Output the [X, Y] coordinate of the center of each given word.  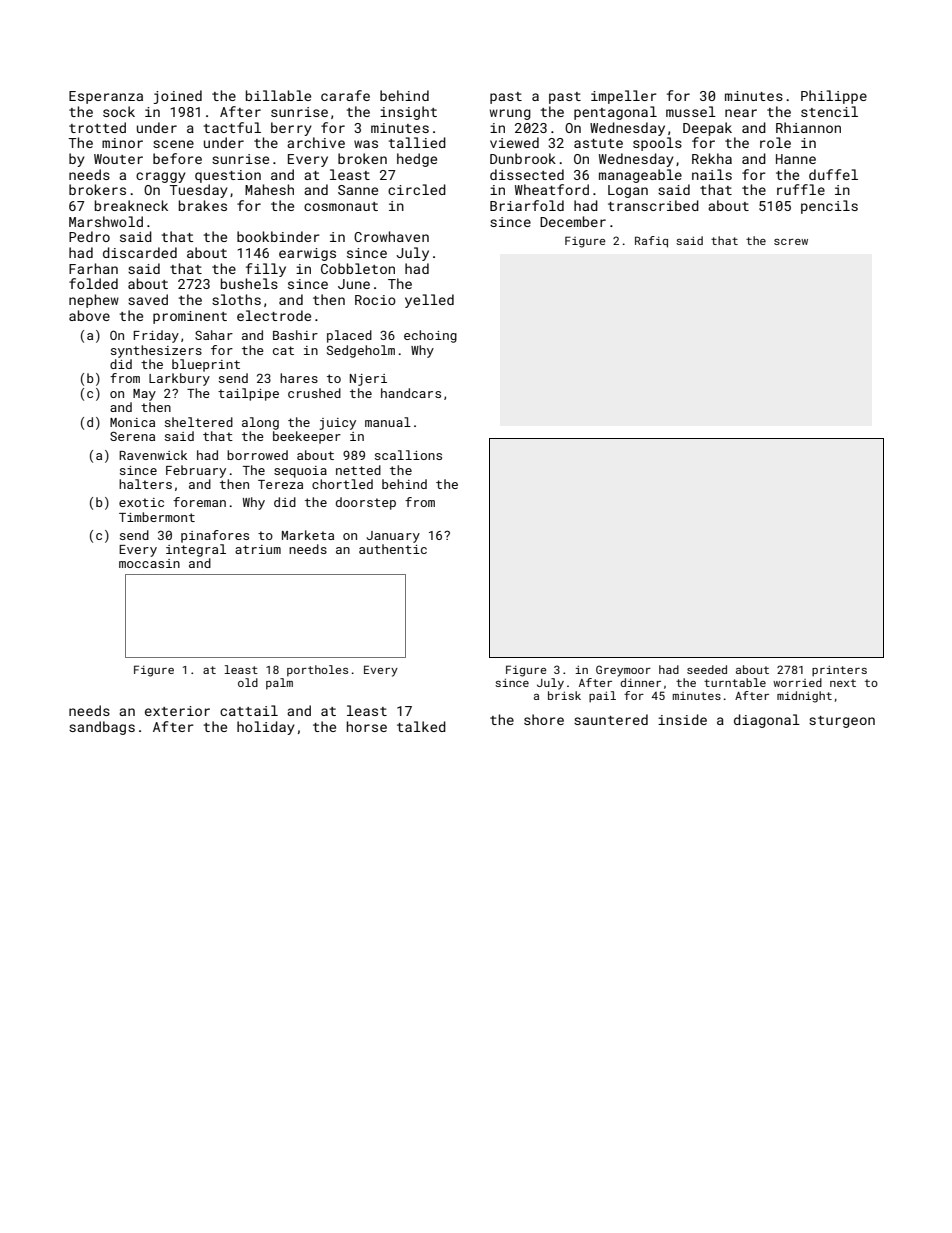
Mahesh [269, 189]
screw [791, 242]
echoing [430, 336]
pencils [829, 207]
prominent [190, 317]
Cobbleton [358, 268]
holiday [266, 728]
